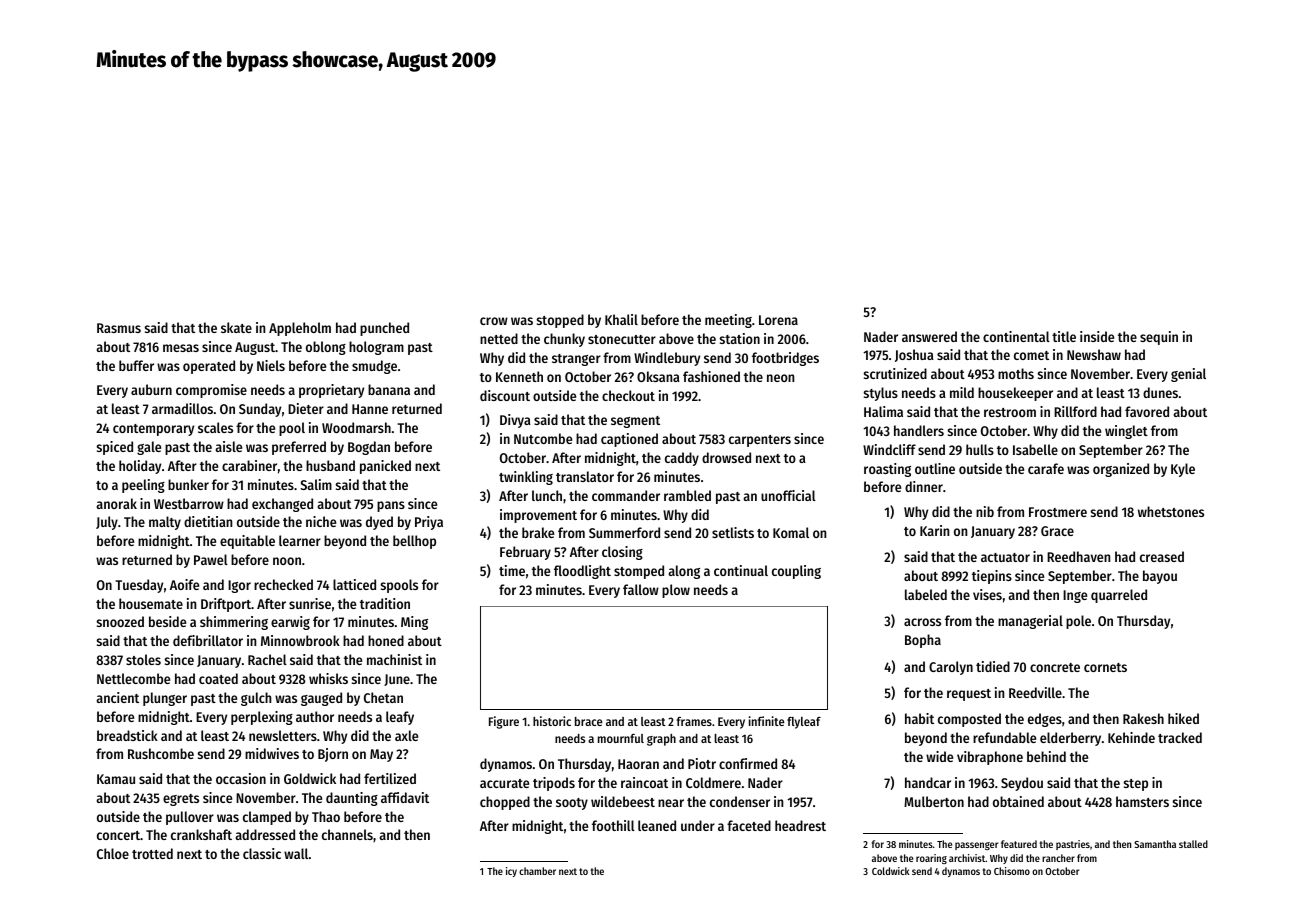 This screenshot has height=924, width=1308. I want to click on Frostmere, so click(1058, 512).
